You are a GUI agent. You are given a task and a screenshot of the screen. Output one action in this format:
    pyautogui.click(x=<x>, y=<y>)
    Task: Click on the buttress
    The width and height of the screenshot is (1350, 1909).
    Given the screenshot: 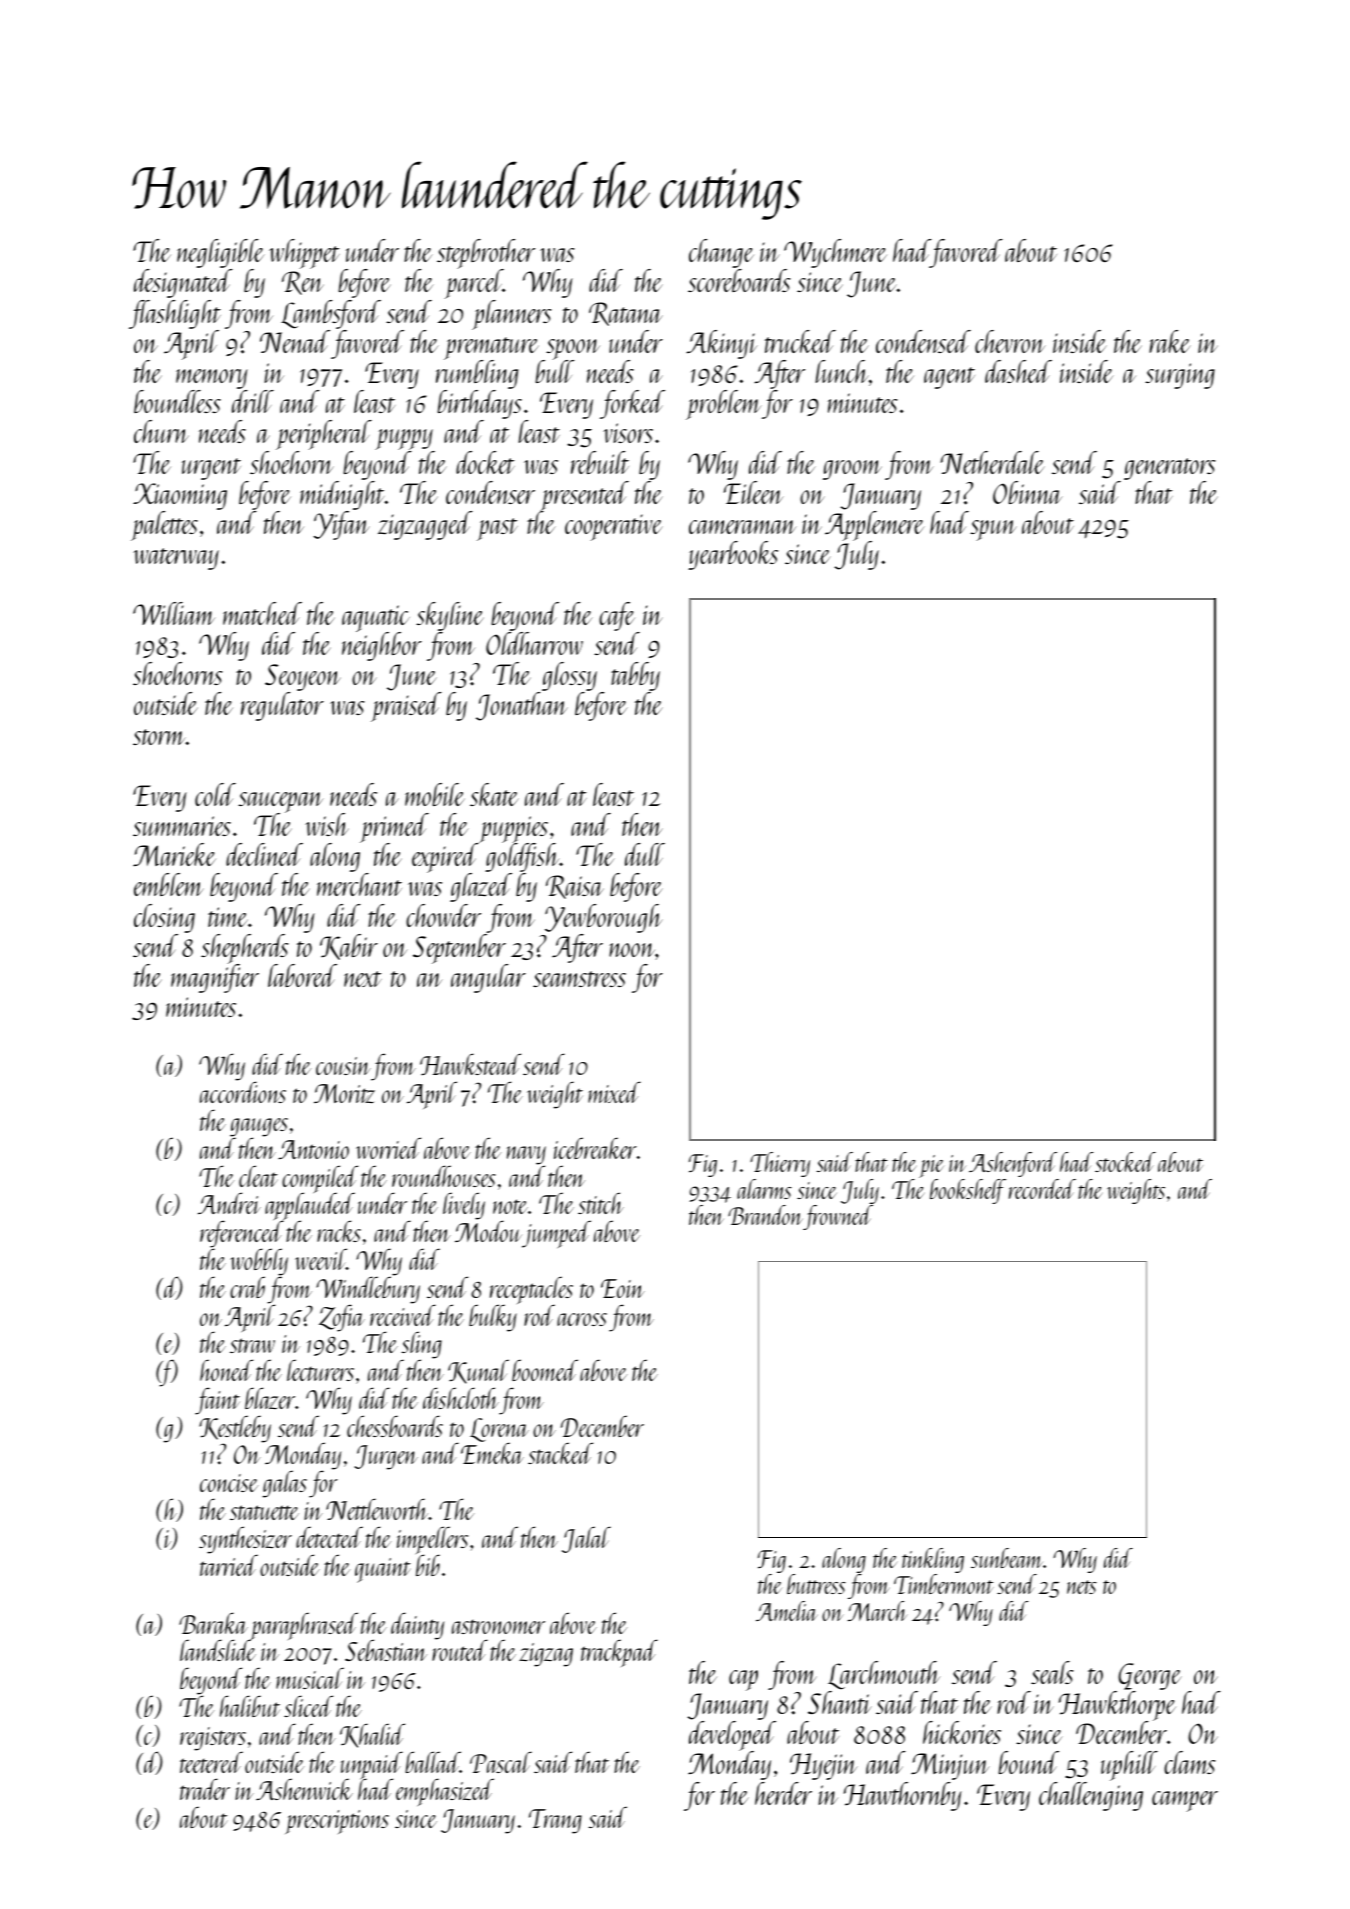 What is the action you would take?
    pyautogui.click(x=816, y=1584)
